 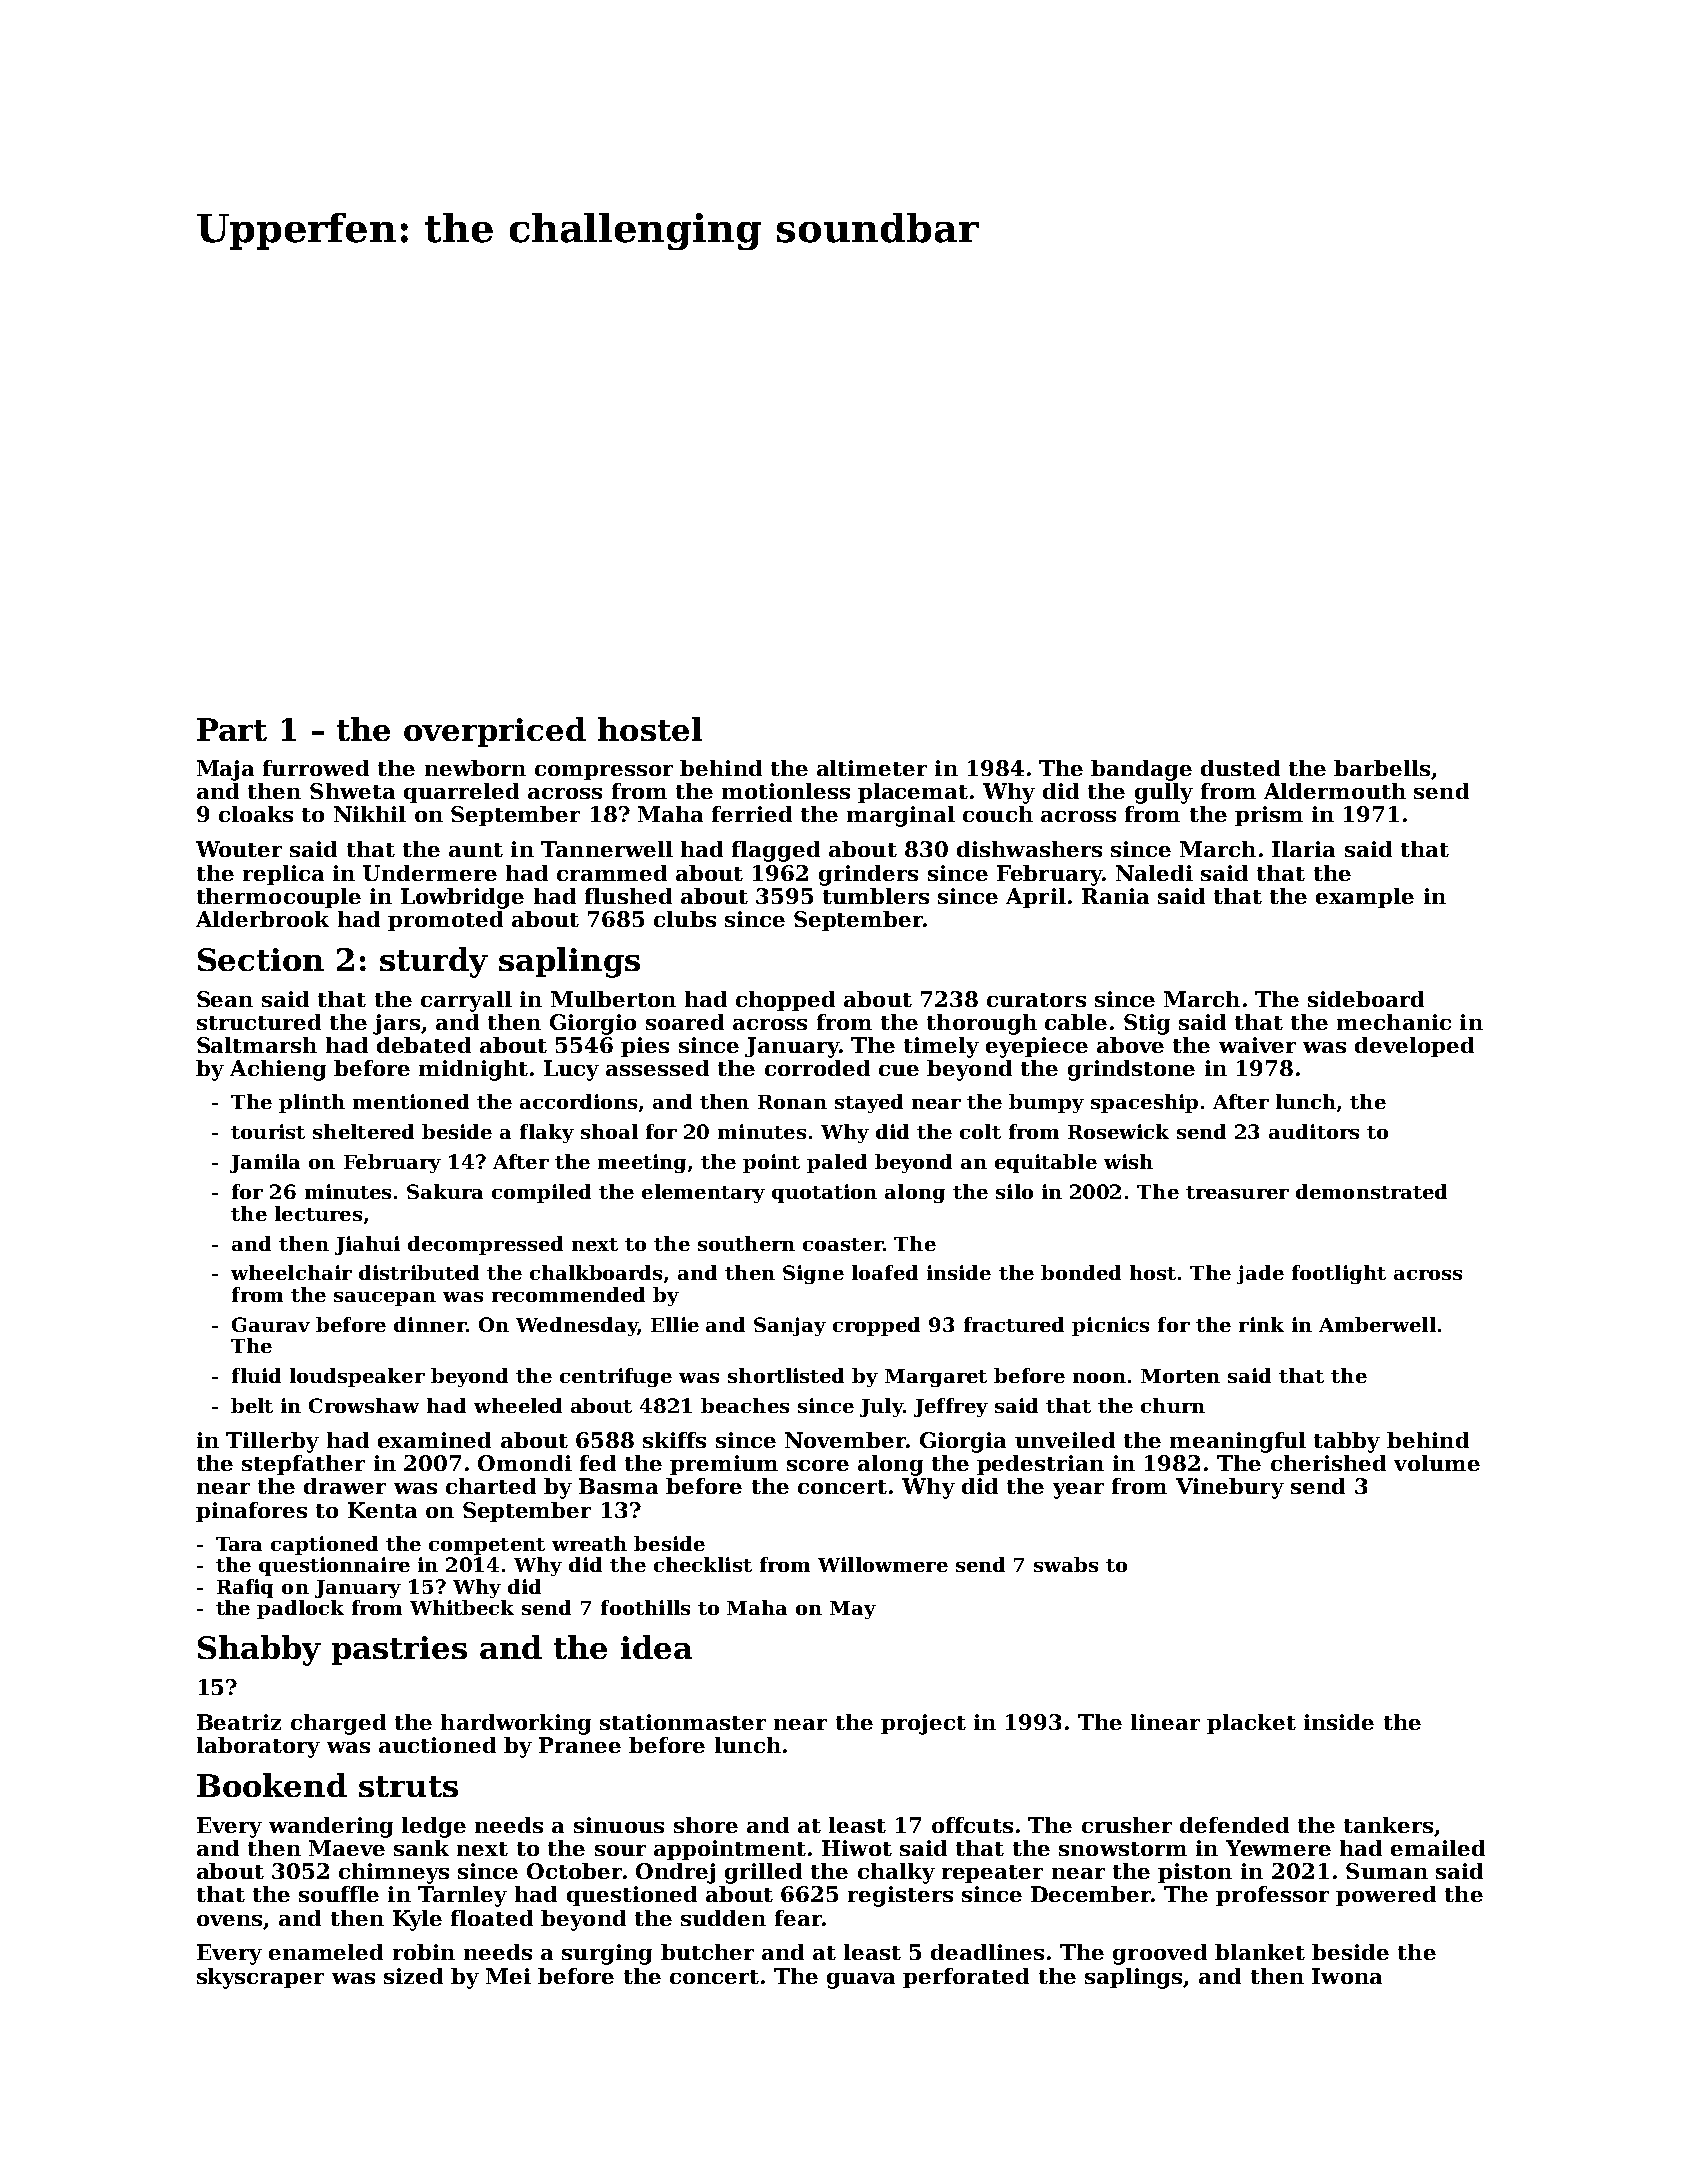 What do you see at coordinates (268, 1131) in the document?
I see `tourist` at bounding box center [268, 1131].
